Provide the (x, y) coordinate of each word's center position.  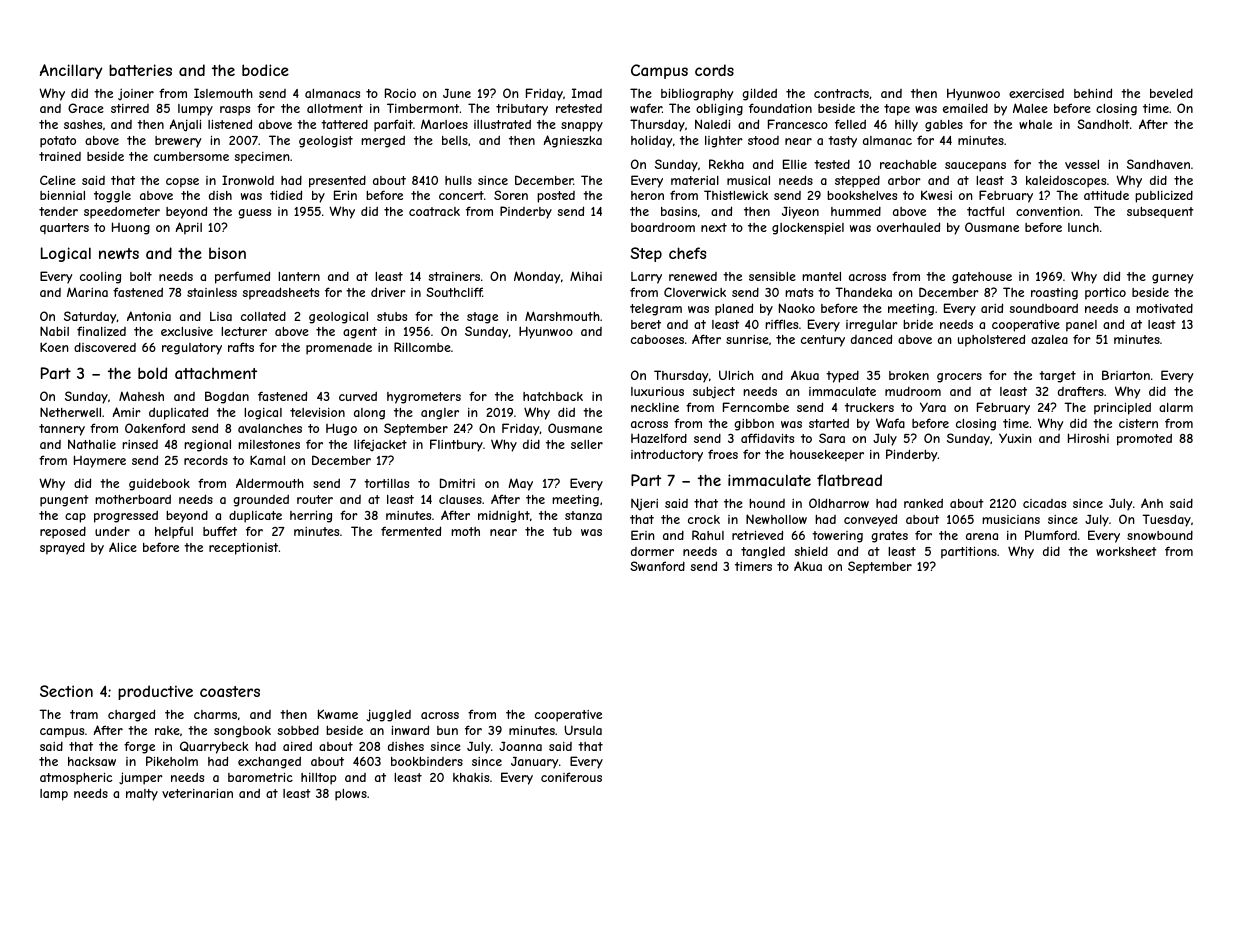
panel (1081, 326)
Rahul (708, 535)
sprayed (62, 549)
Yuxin (1015, 438)
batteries (140, 70)
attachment (216, 373)
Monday (537, 277)
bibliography (697, 95)
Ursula (583, 730)
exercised (1036, 93)
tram (84, 714)
